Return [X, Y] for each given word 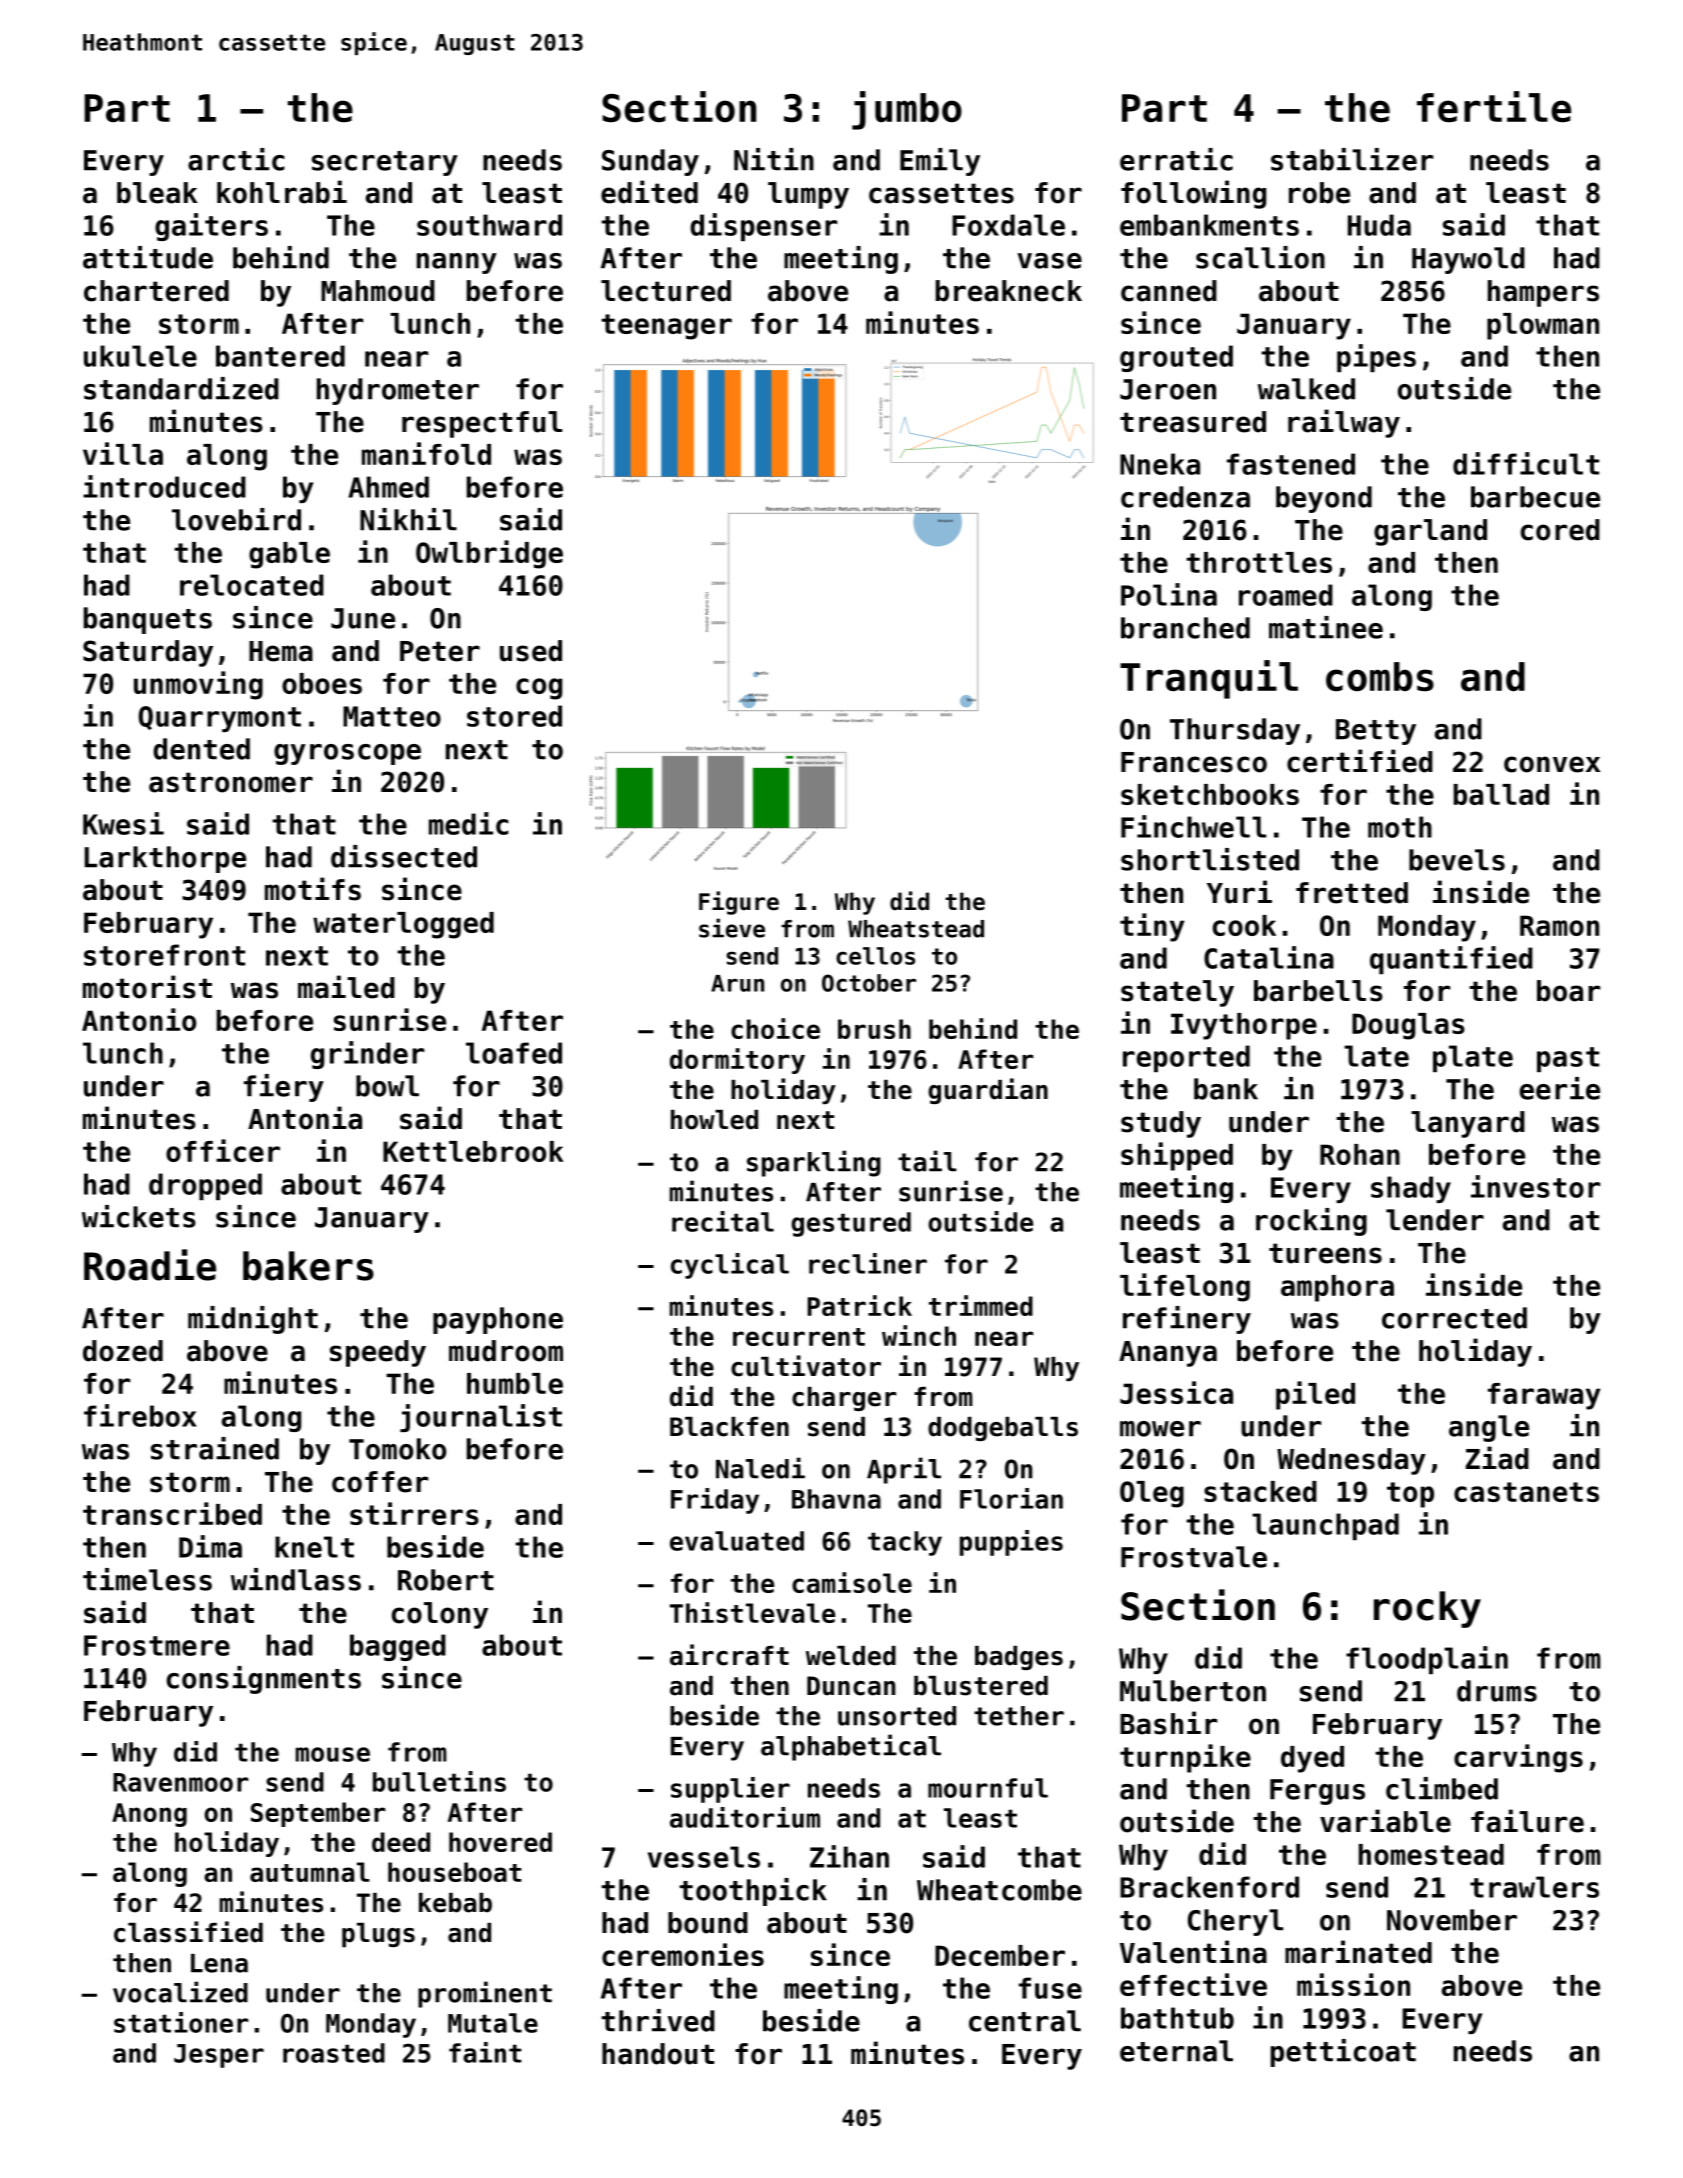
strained [215, 1448]
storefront [164, 955]
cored [1560, 530]
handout [658, 2054]
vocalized [180, 1992]
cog [539, 689]
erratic [1176, 159]
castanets [1526, 1492]
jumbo [907, 110]
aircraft [729, 1655]
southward [489, 225]
